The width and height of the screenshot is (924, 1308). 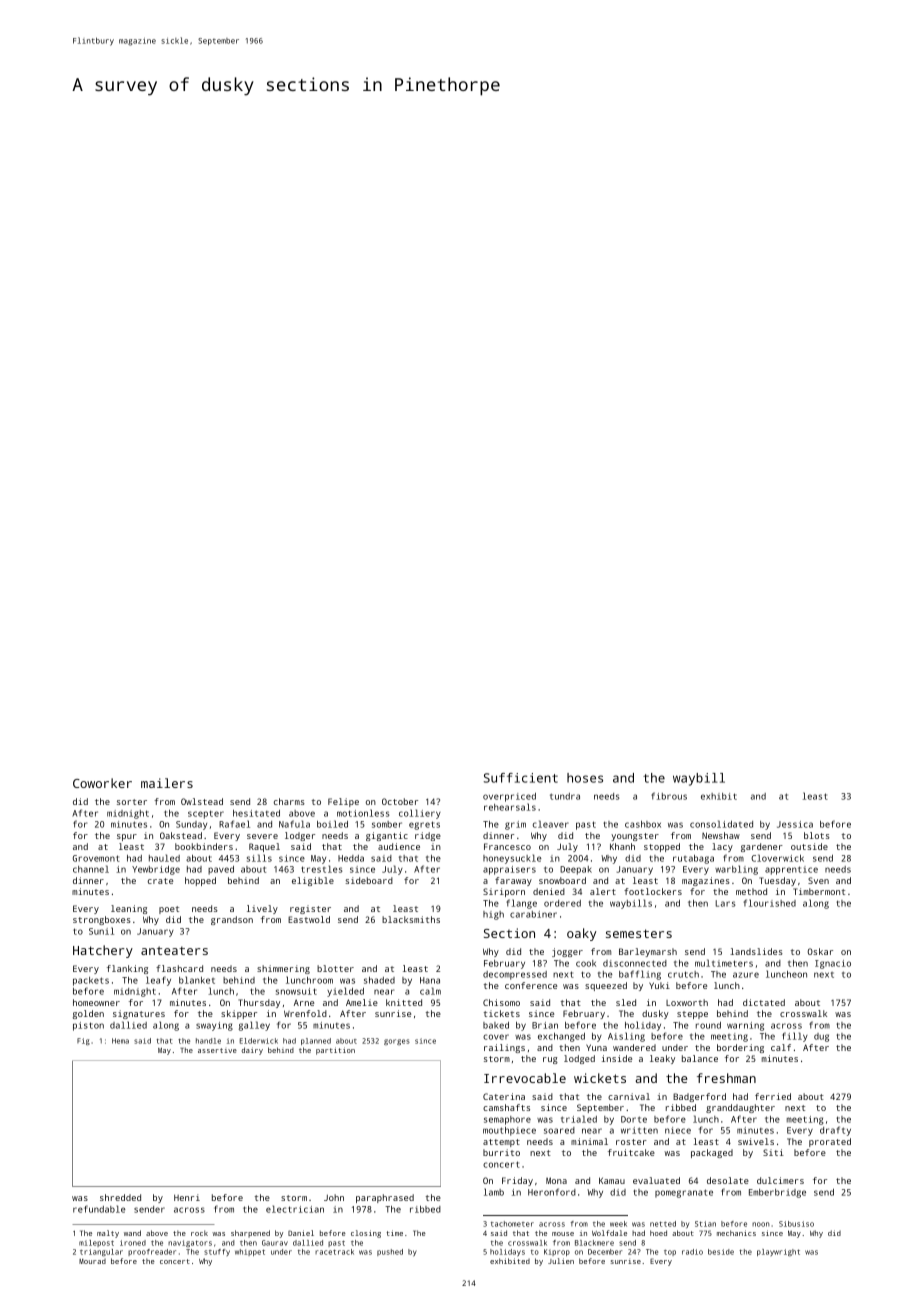 What do you see at coordinates (512, 1224) in the screenshot?
I see `tachometer` at bounding box center [512, 1224].
